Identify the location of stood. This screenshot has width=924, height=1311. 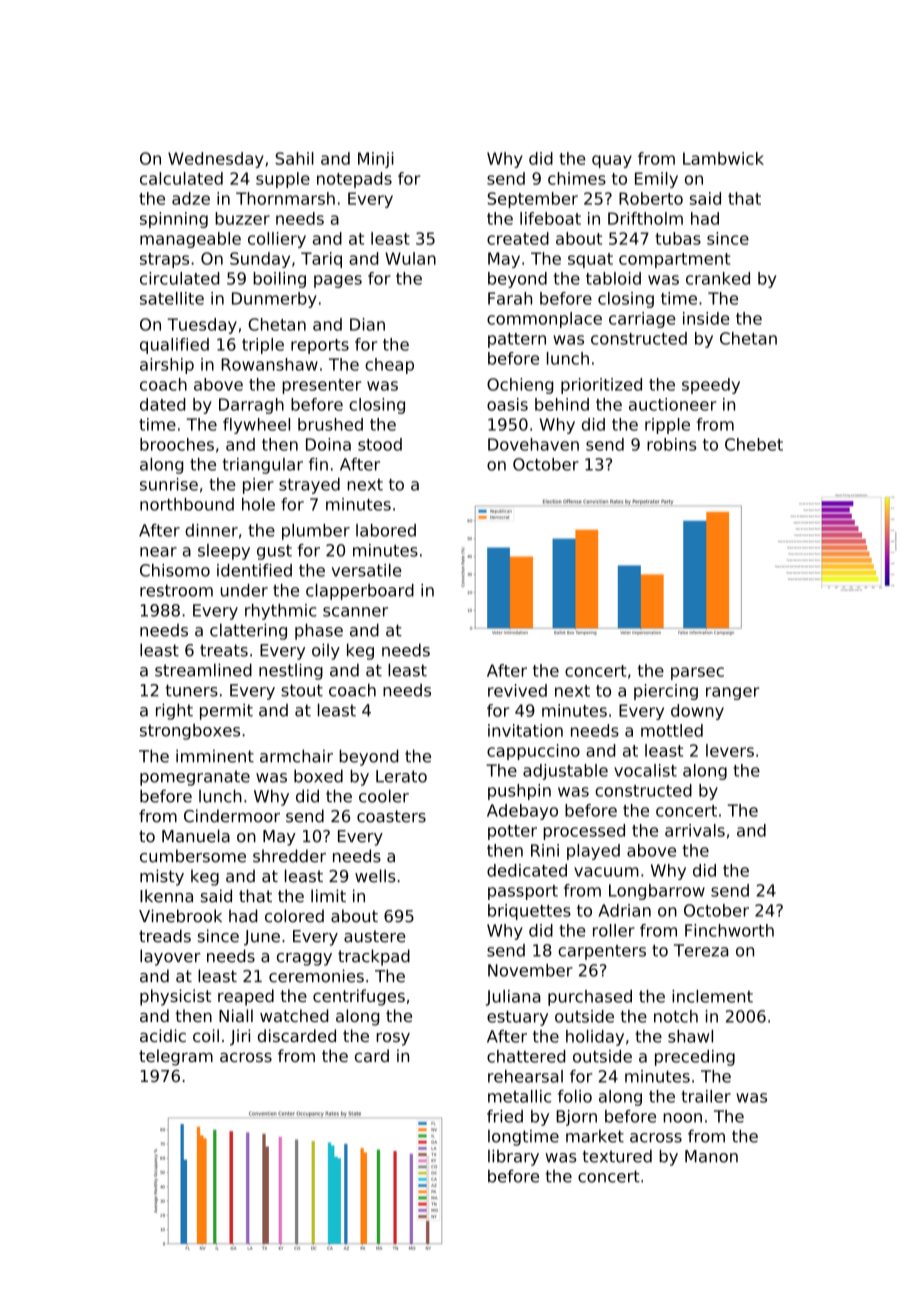
(380, 444).
